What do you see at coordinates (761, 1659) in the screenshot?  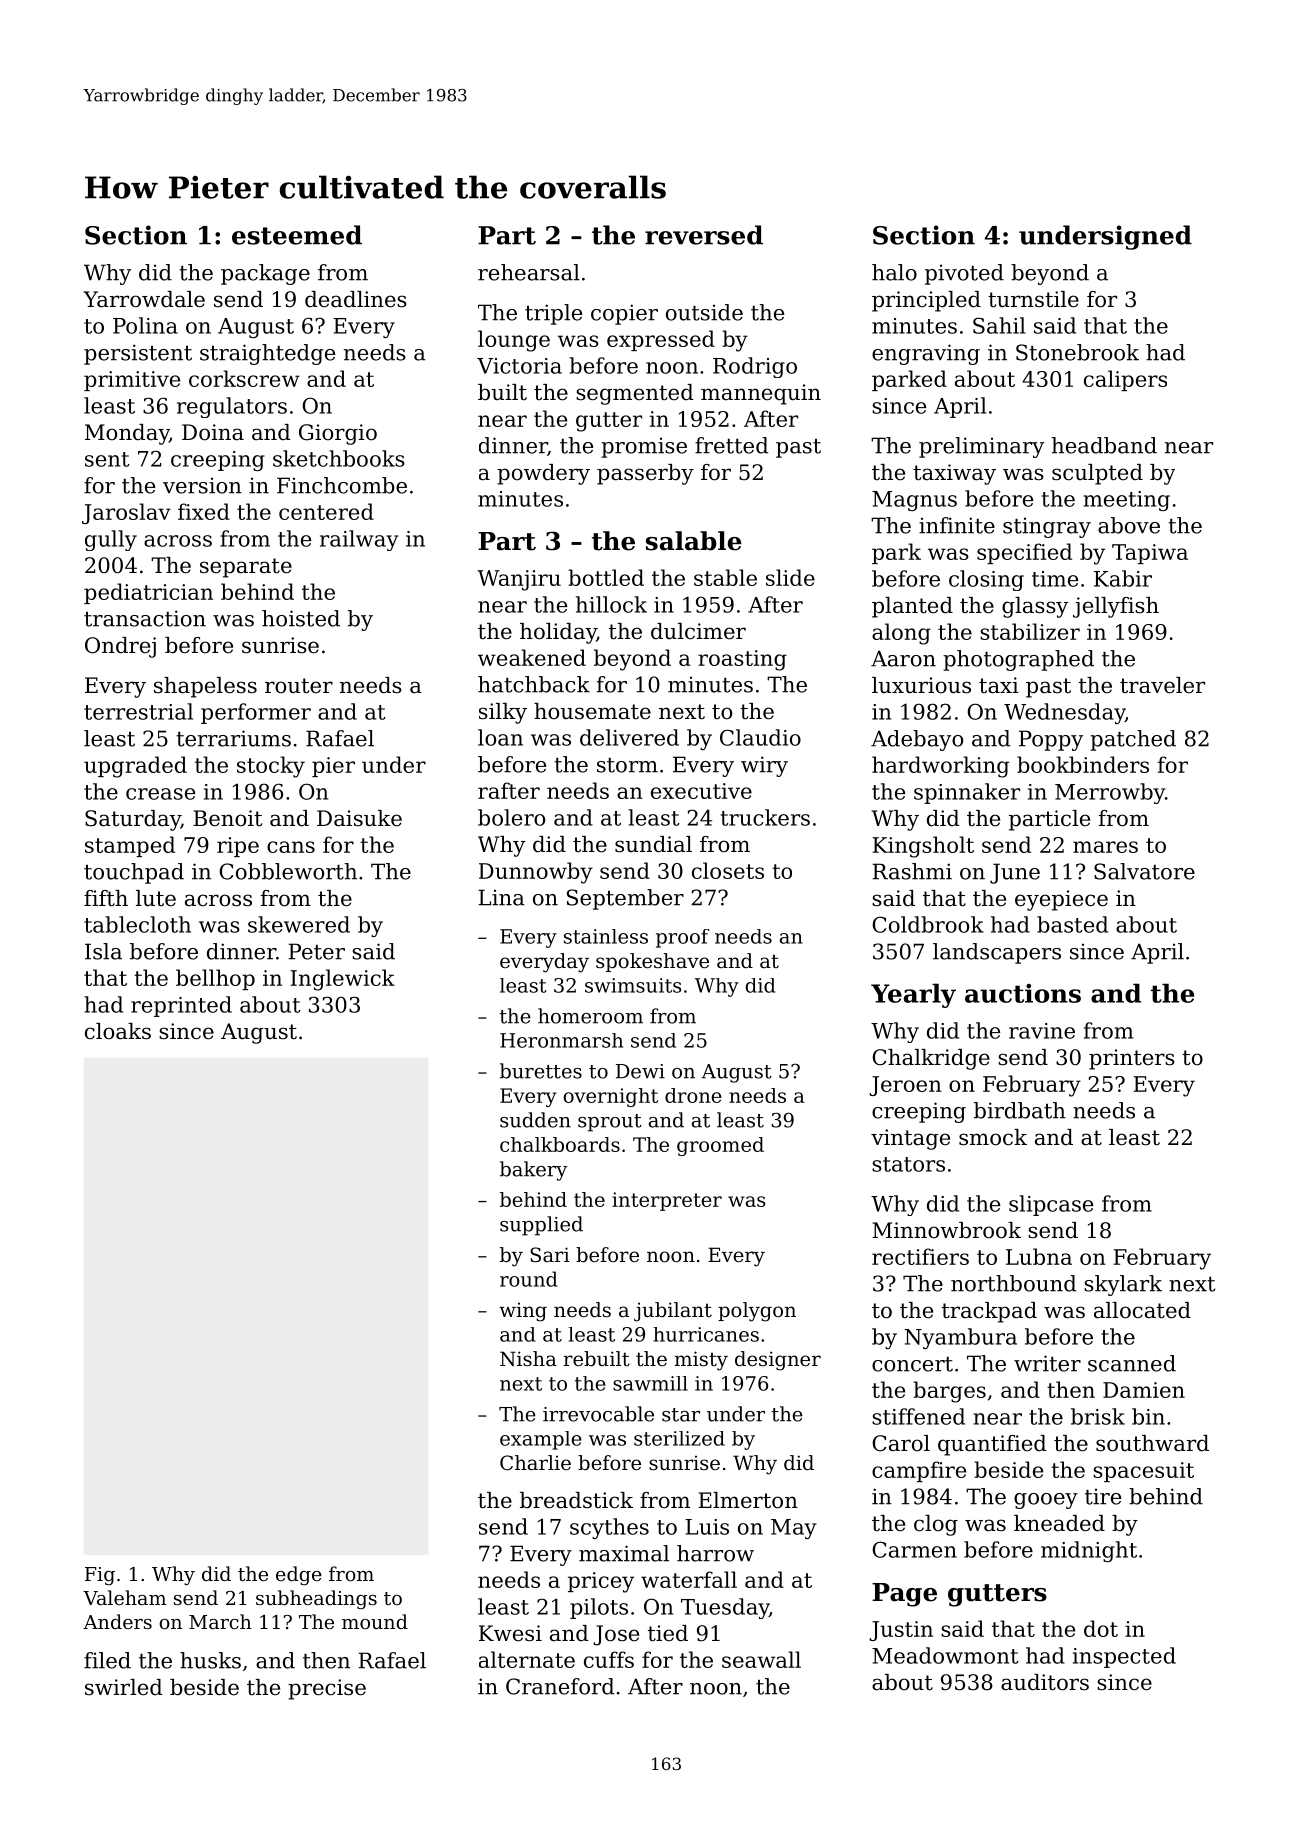 I see `seawall` at bounding box center [761, 1659].
